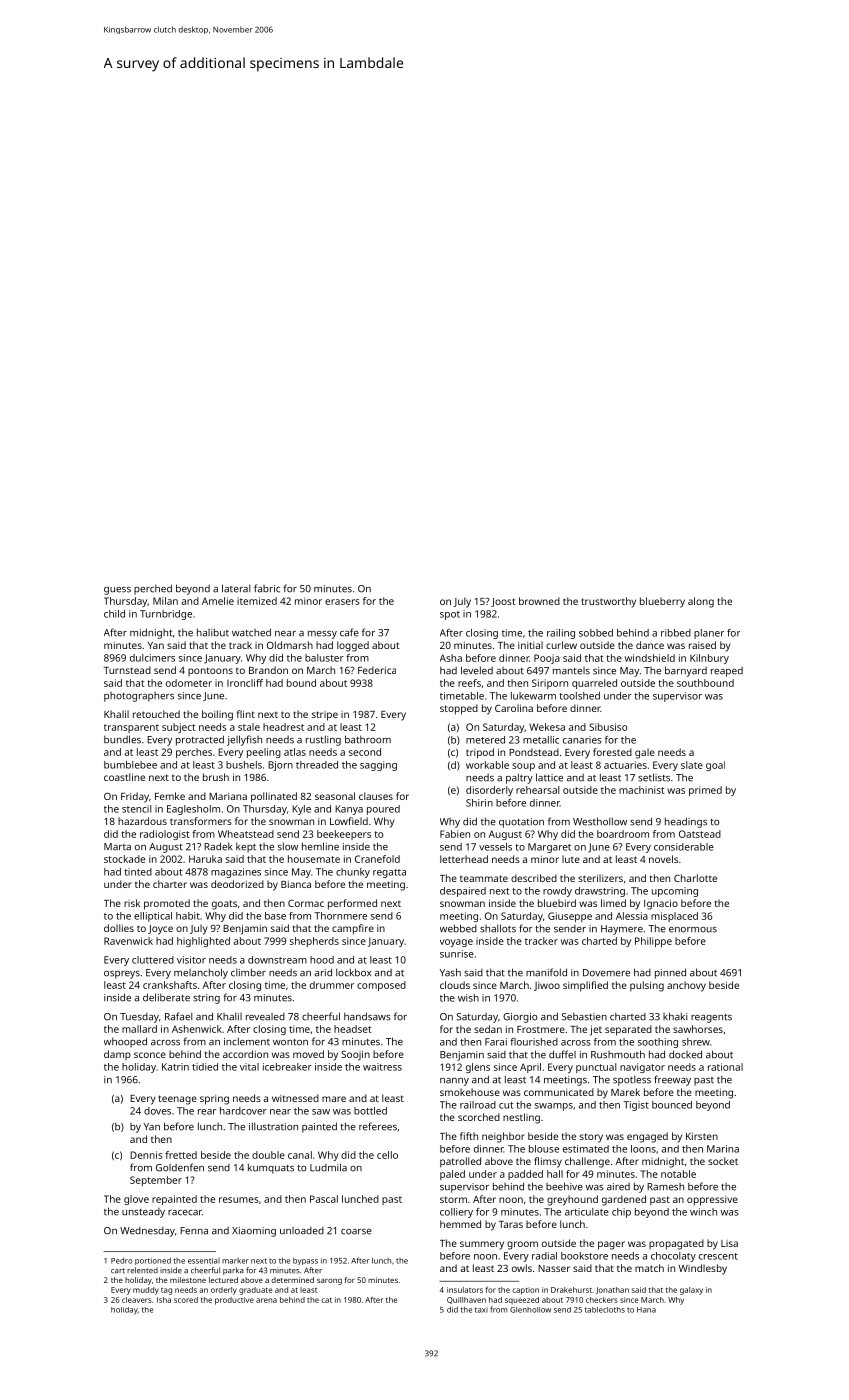 The width and height of the document is (849, 1400). What do you see at coordinates (353, 929) in the document?
I see `campfire` at bounding box center [353, 929].
